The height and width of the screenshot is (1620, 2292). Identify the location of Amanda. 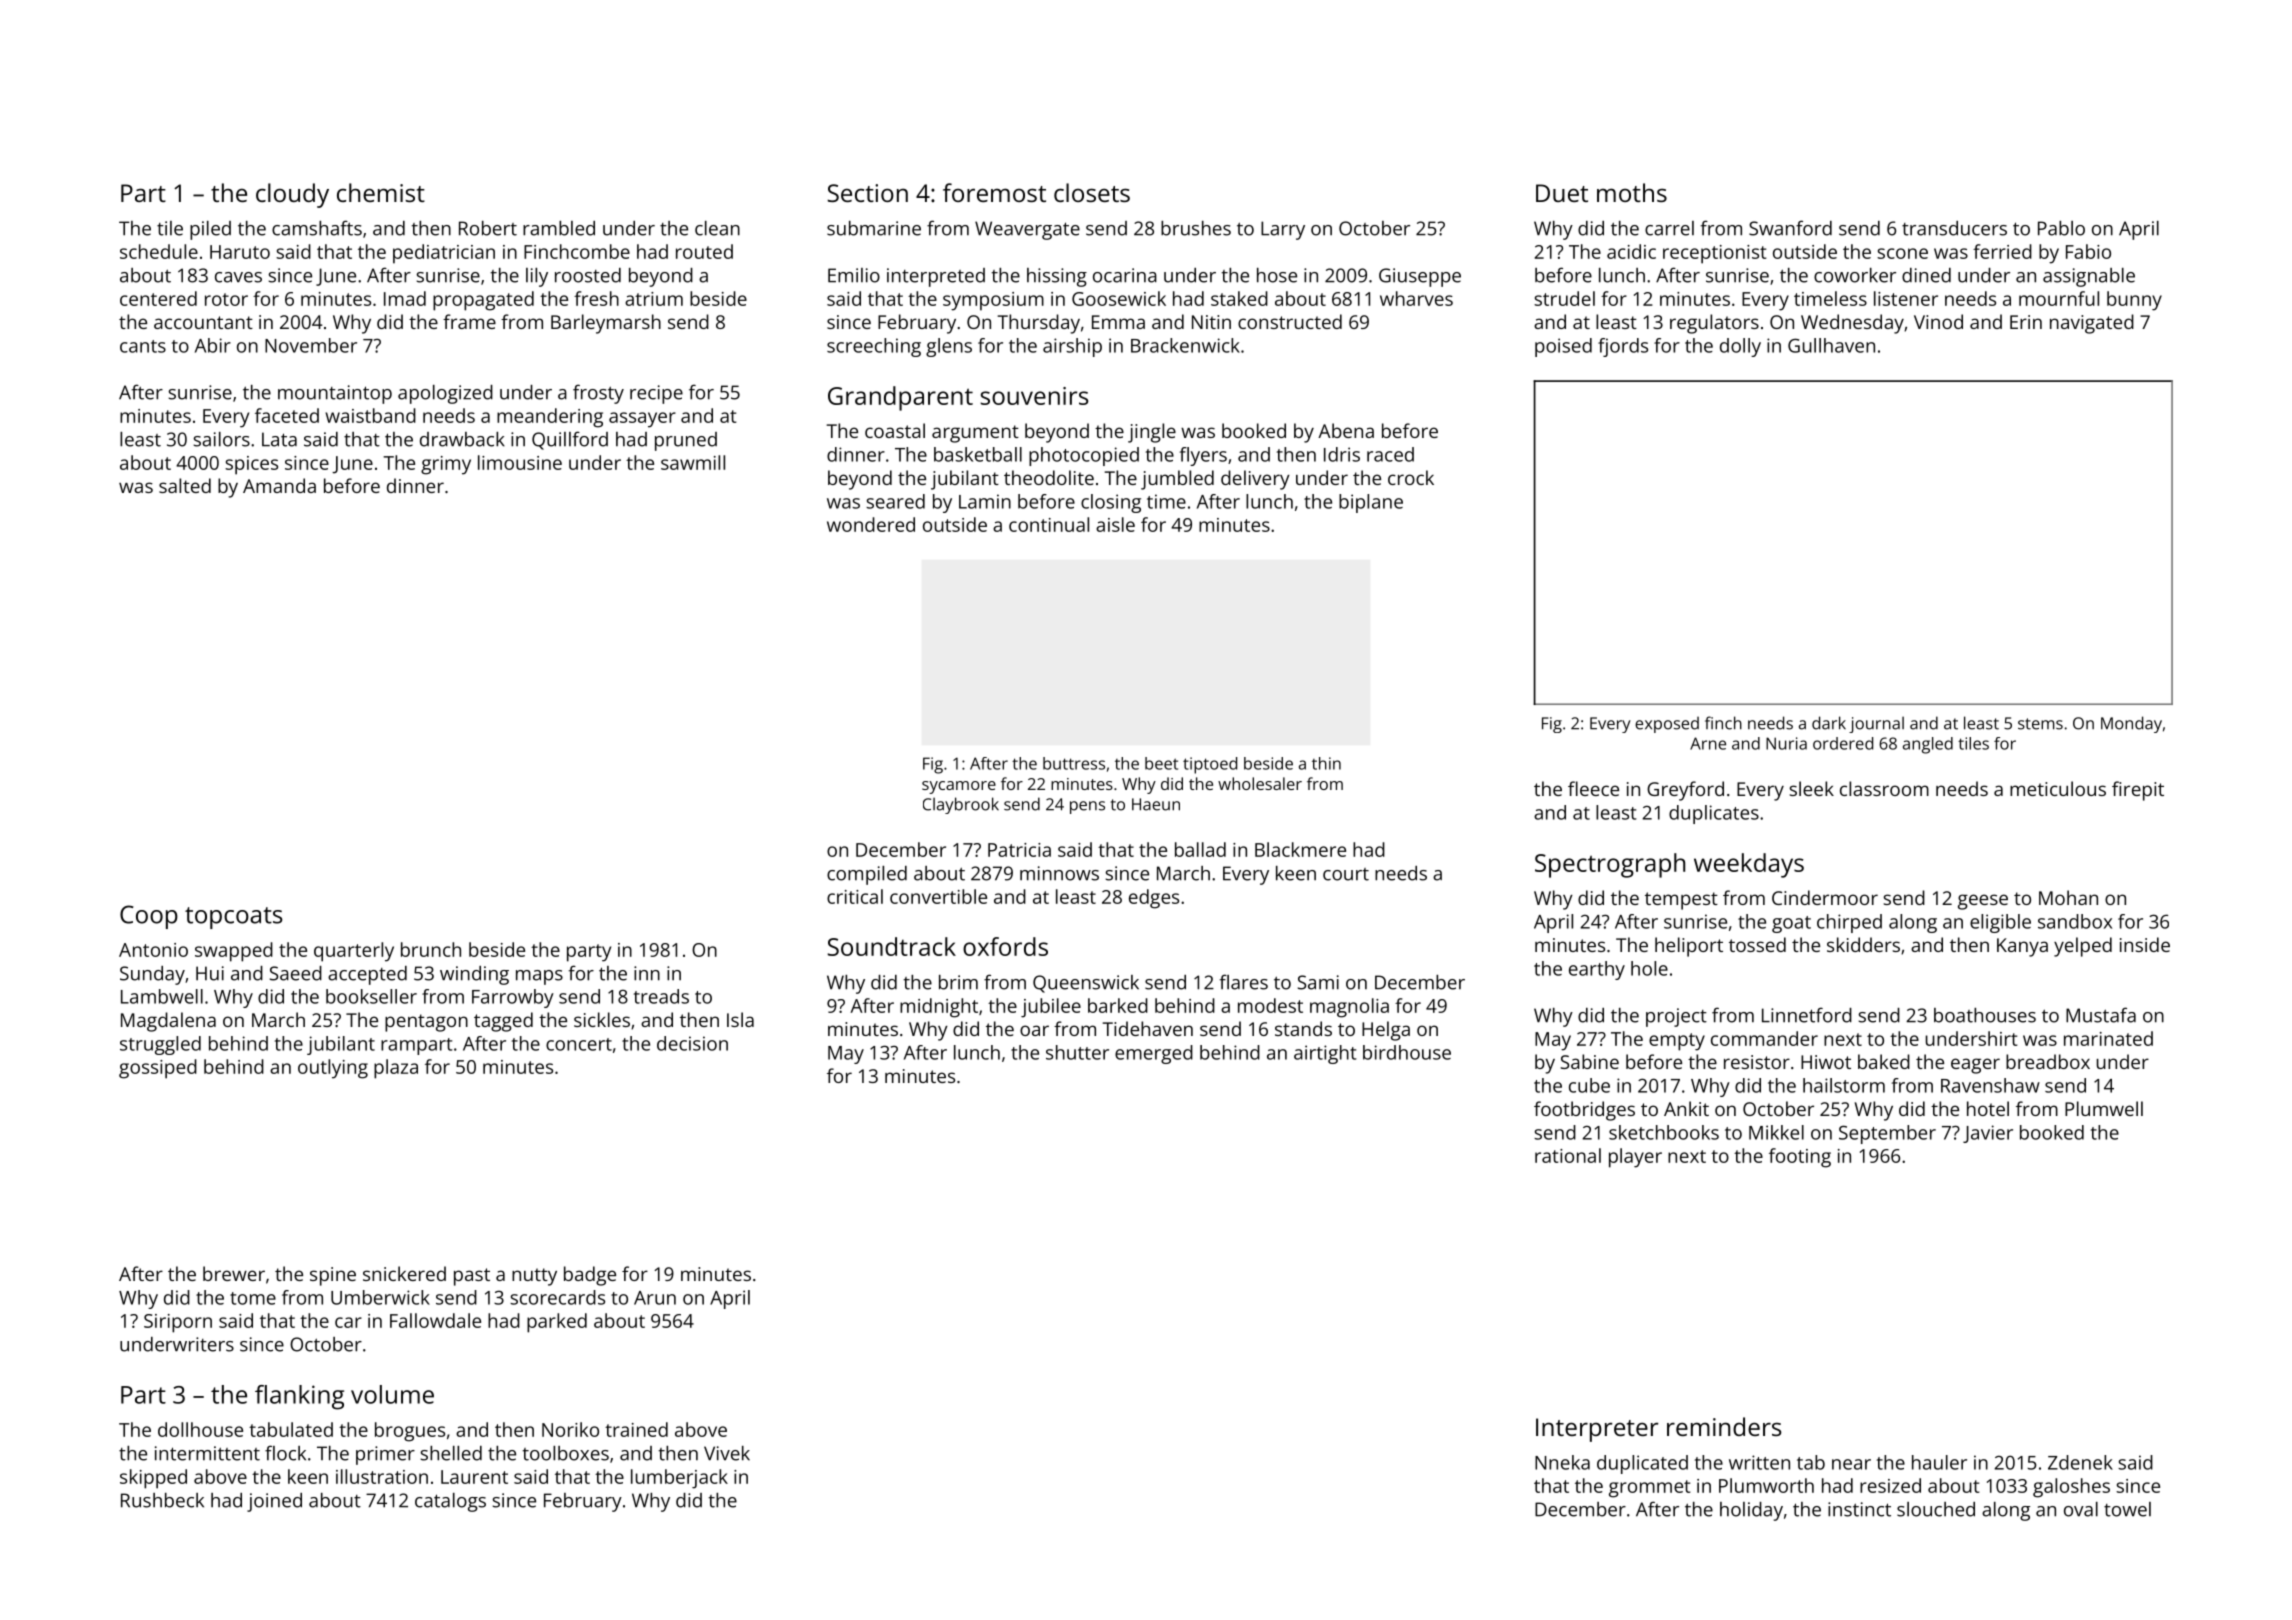
(279, 485).
